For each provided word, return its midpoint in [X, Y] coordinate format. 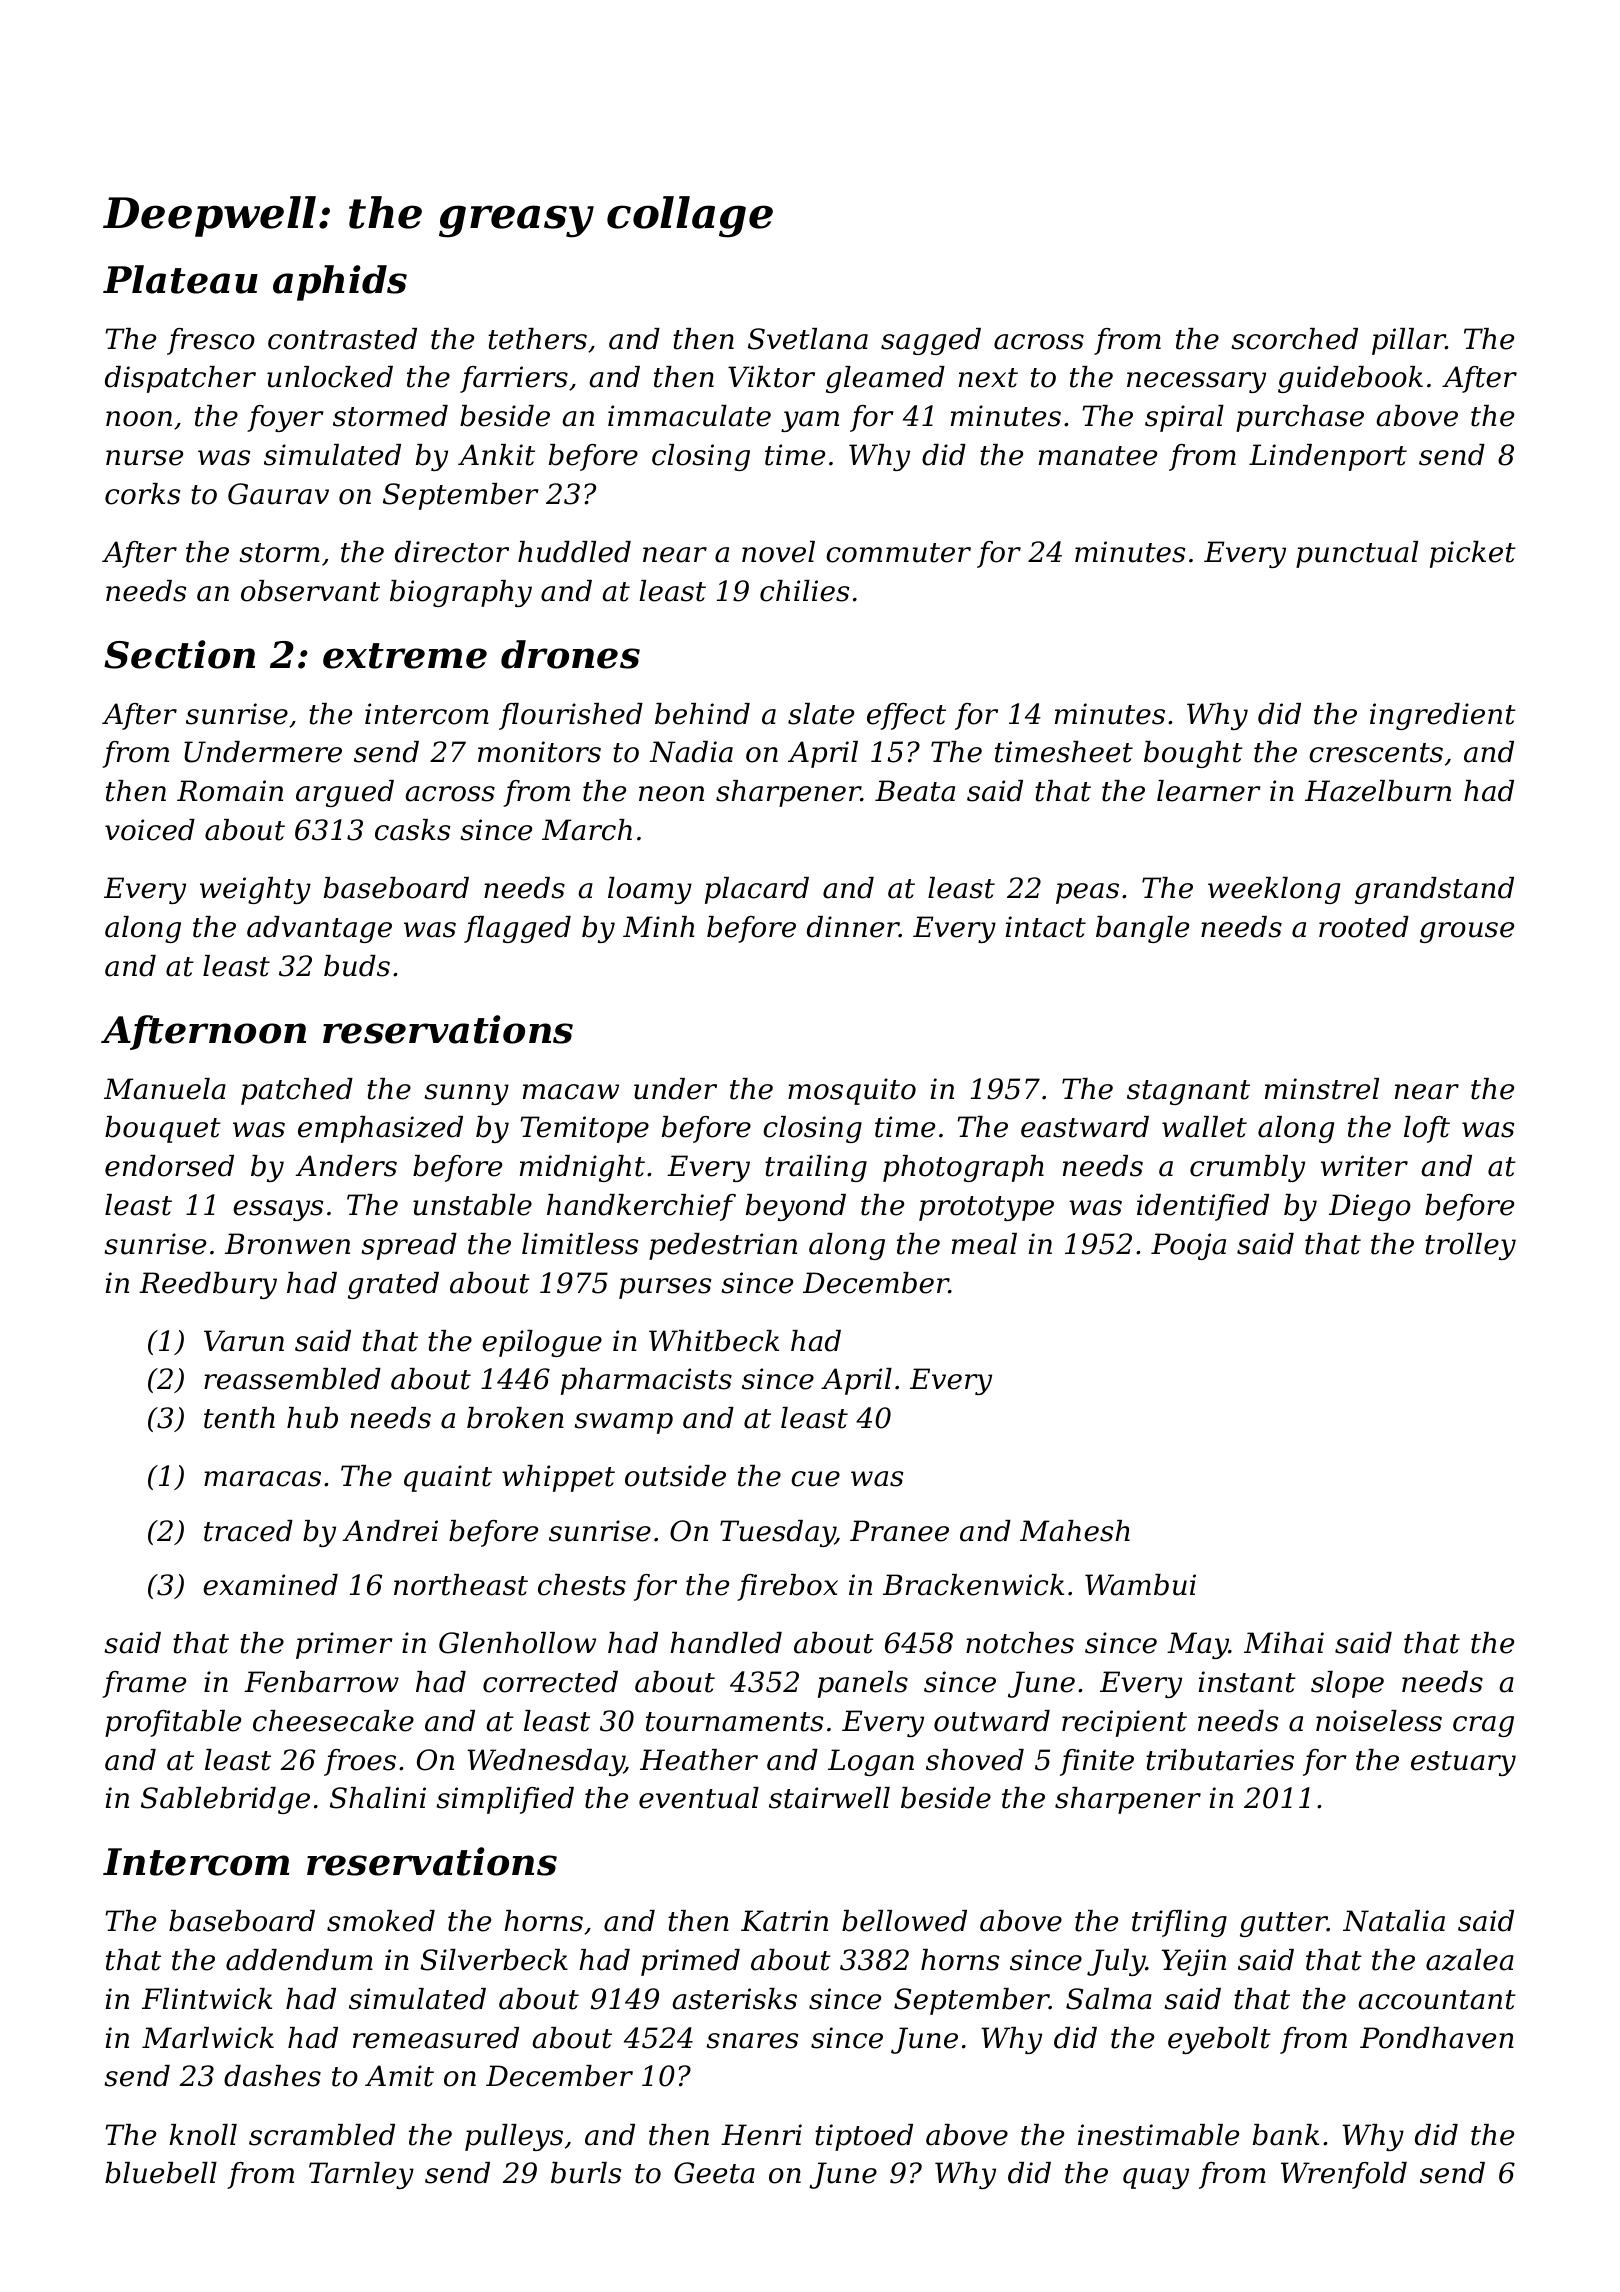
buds [357, 966]
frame [144, 1684]
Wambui [1140, 1585]
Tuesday [777, 1533]
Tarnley [361, 2175]
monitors [539, 752]
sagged [931, 341]
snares [752, 2041]
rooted [1364, 927]
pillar [1409, 341]
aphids [340, 283]
